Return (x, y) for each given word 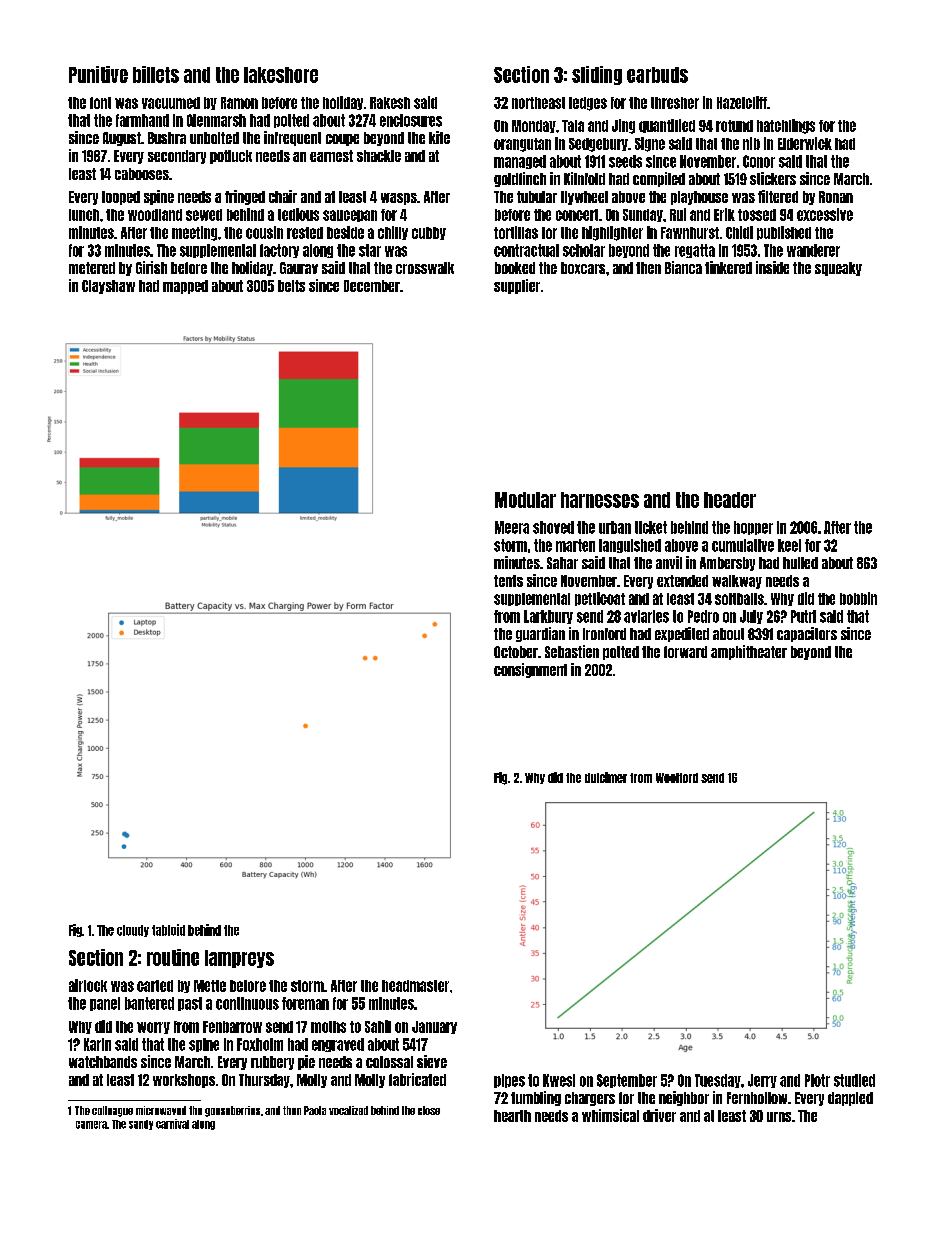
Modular (525, 500)
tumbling (536, 1098)
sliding (597, 75)
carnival (172, 1124)
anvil (669, 562)
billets (156, 74)
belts (291, 286)
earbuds (657, 75)
